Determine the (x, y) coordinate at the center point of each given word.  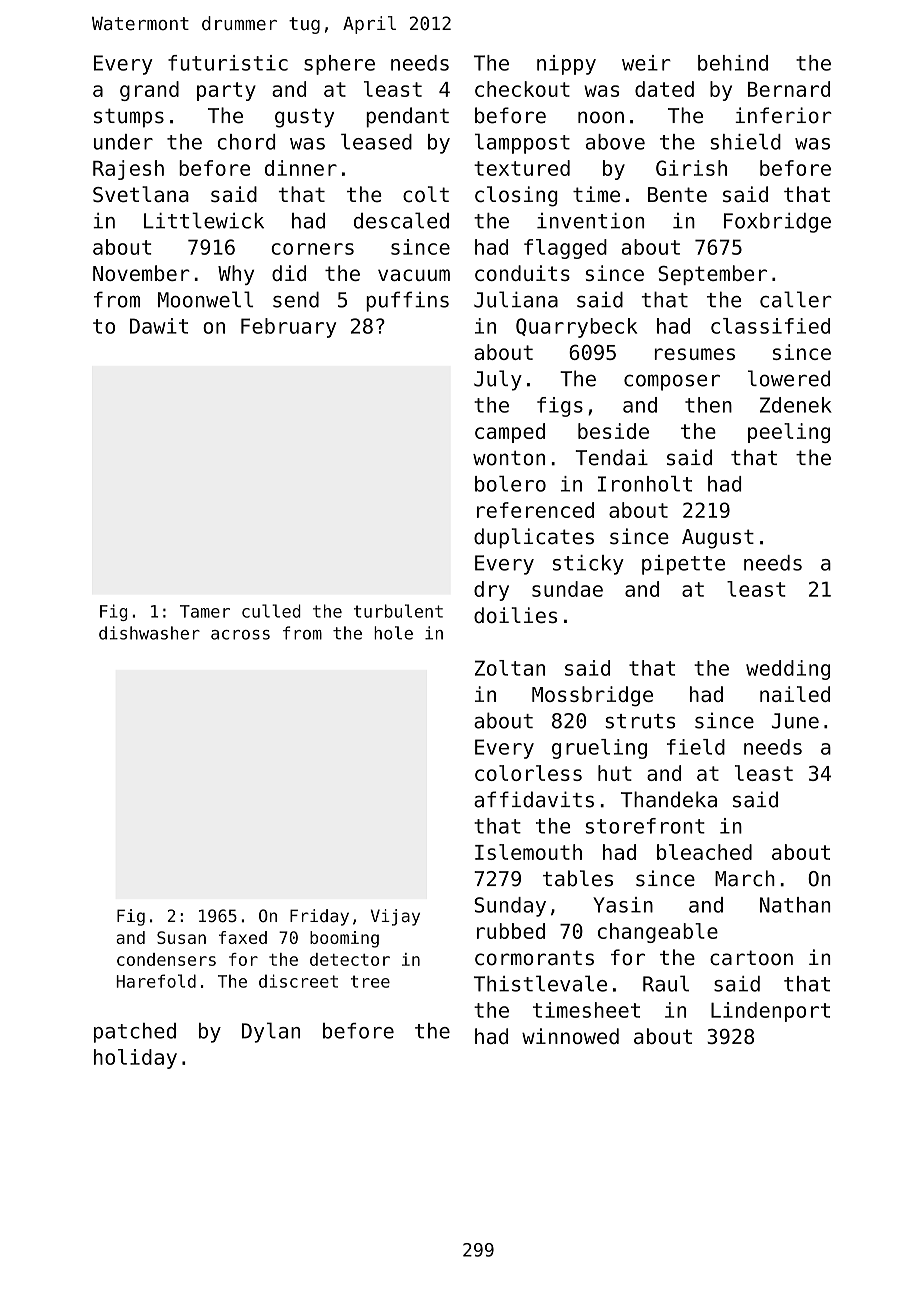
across (240, 635)
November (141, 273)
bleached (704, 852)
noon (601, 117)
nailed (795, 694)
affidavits (534, 799)
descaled (401, 220)
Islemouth (528, 852)
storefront (645, 826)
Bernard (789, 89)
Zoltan (510, 668)
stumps (129, 118)
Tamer (205, 611)
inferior (783, 115)
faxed (243, 937)
